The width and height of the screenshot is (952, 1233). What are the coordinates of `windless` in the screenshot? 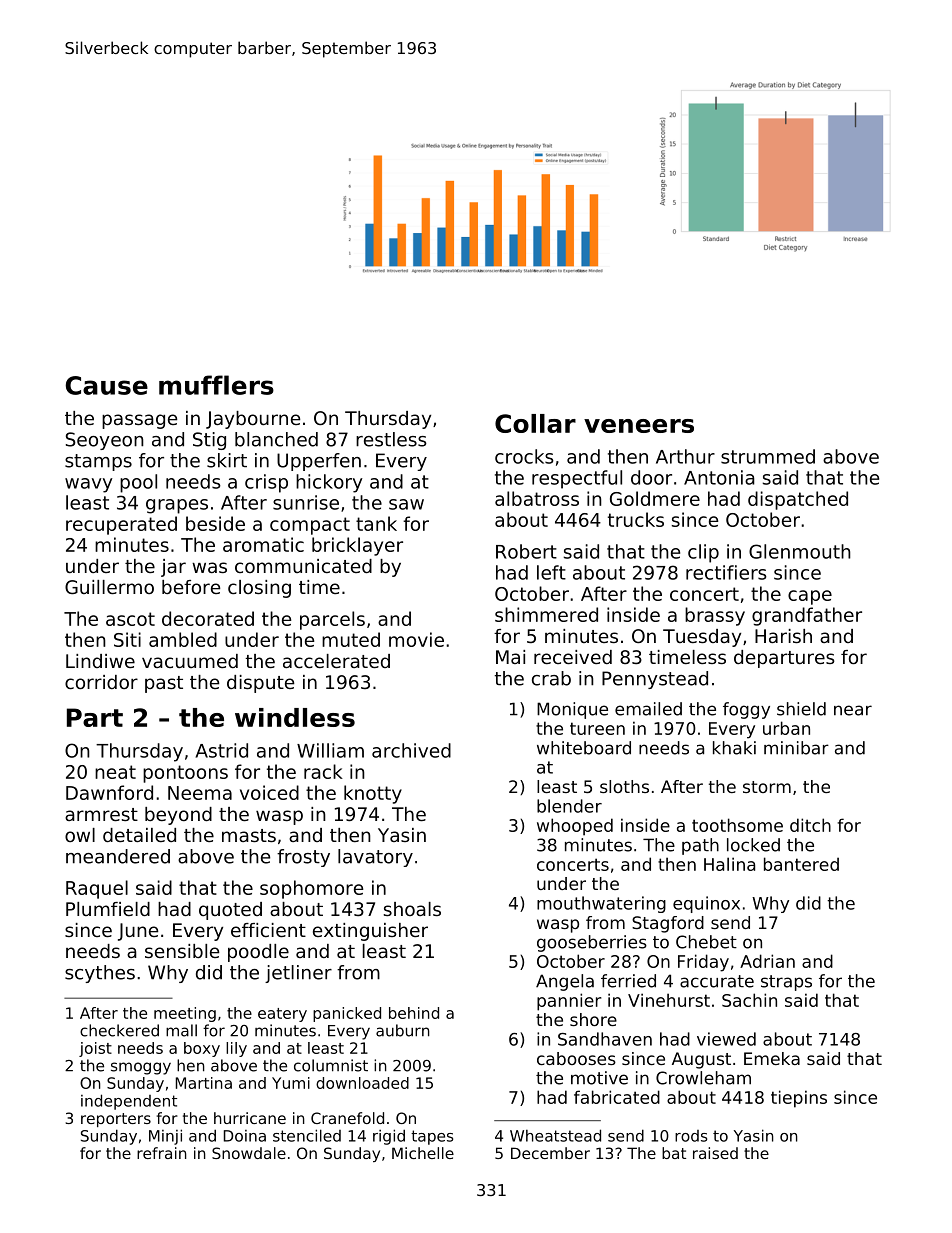 It's located at (295, 717).
